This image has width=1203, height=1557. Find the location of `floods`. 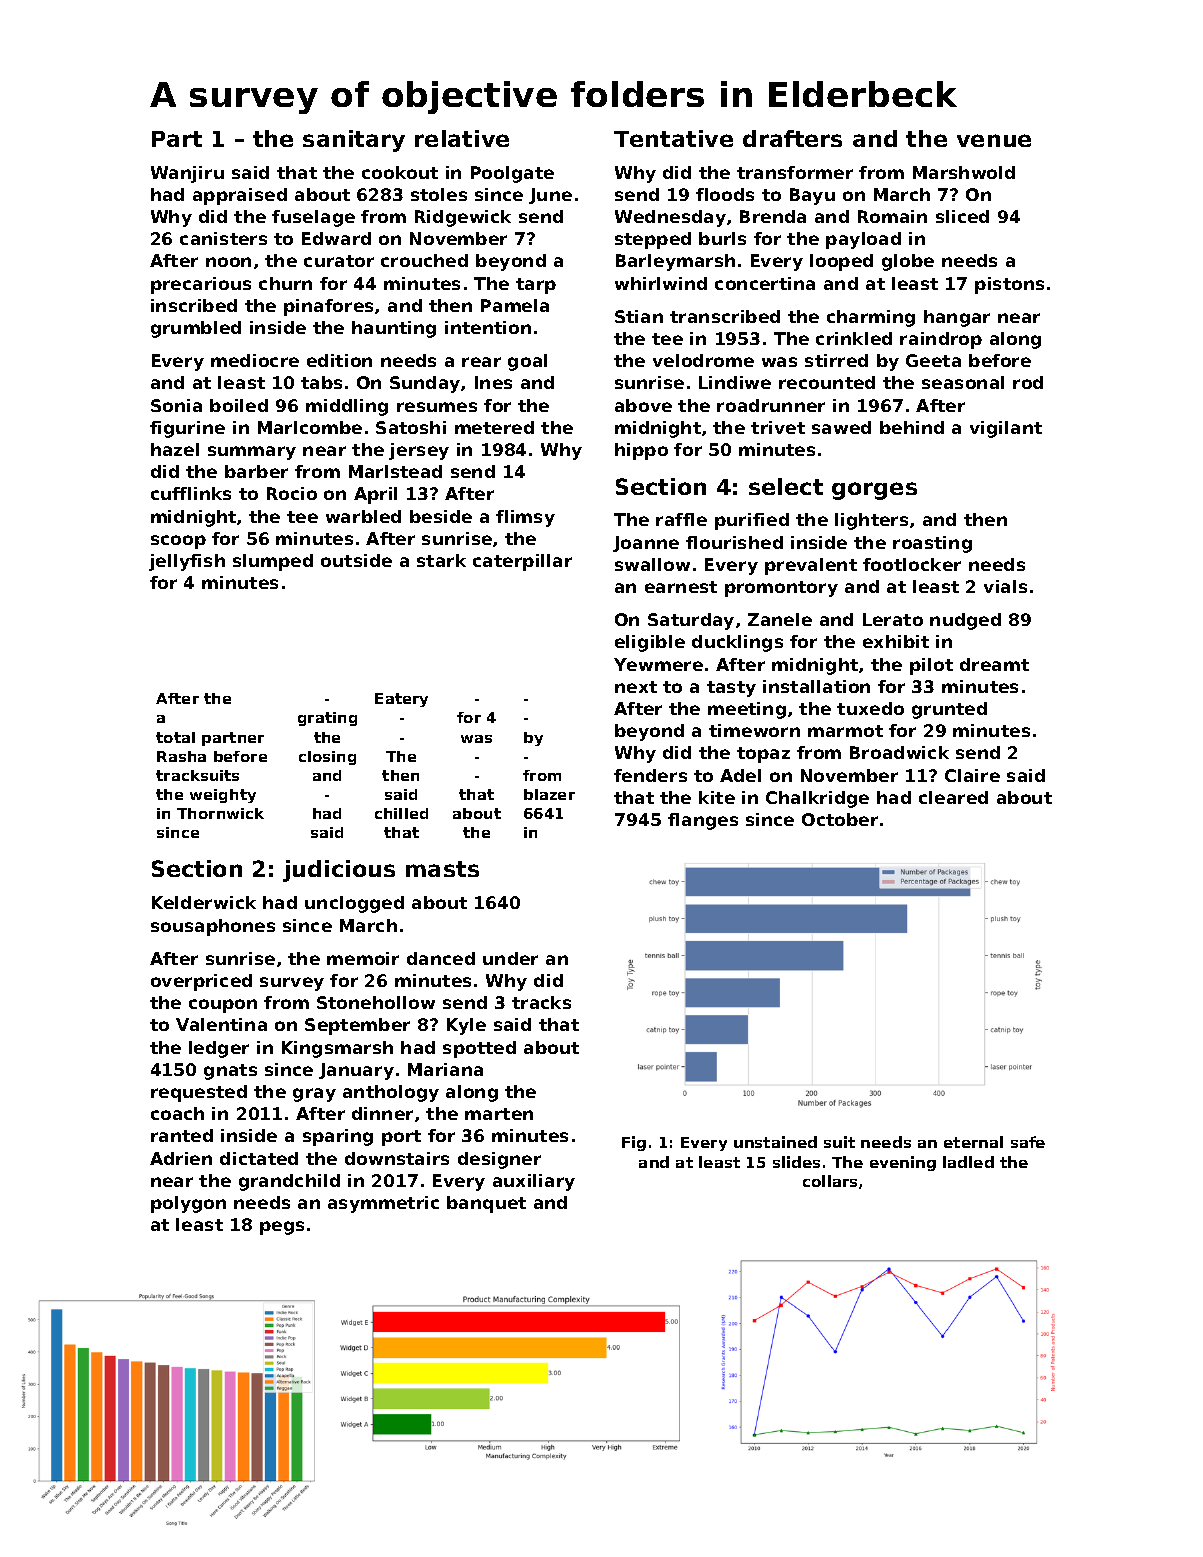

floods is located at coordinates (725, 194).
